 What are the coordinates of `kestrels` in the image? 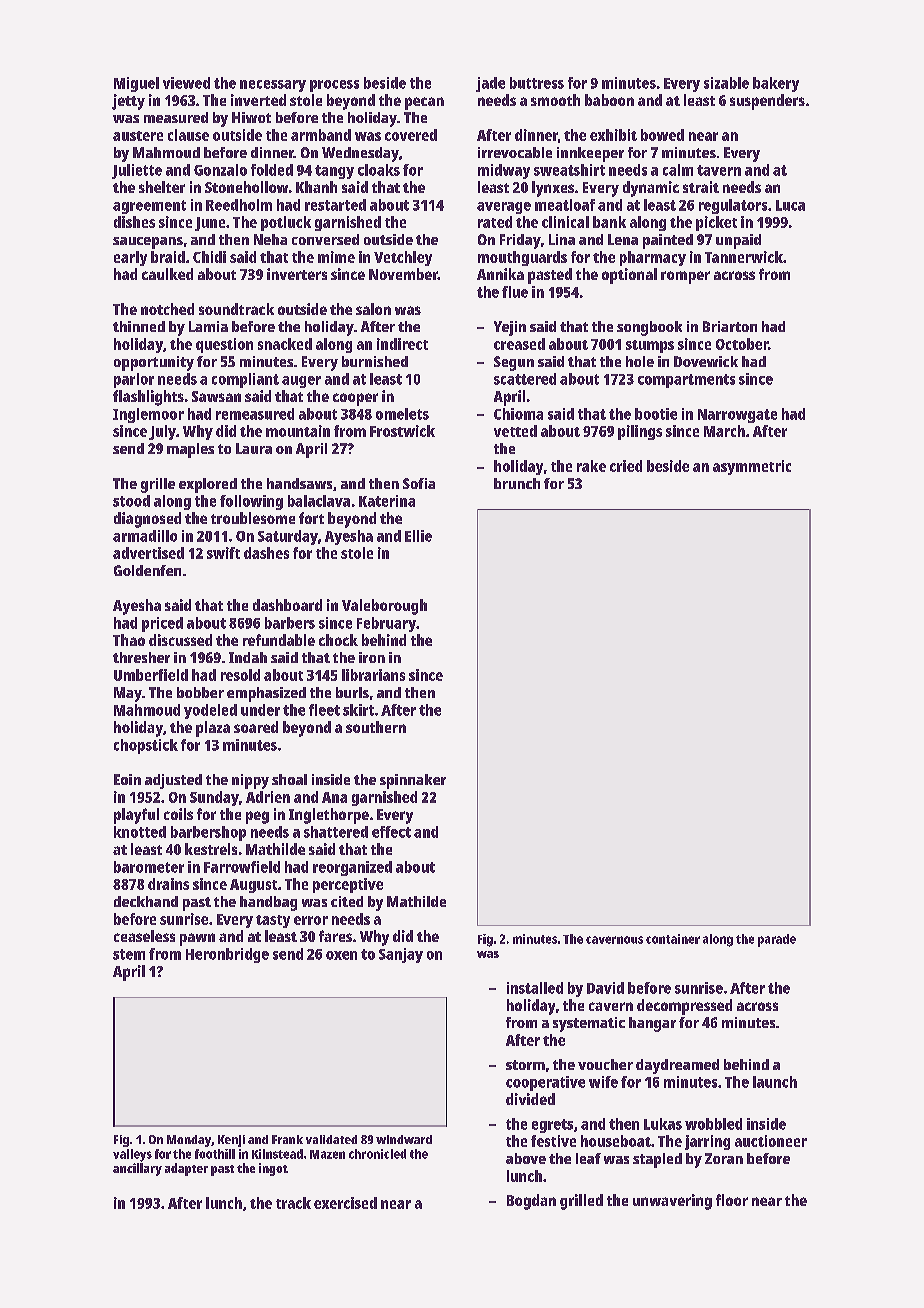 It's located at (211, 849).
